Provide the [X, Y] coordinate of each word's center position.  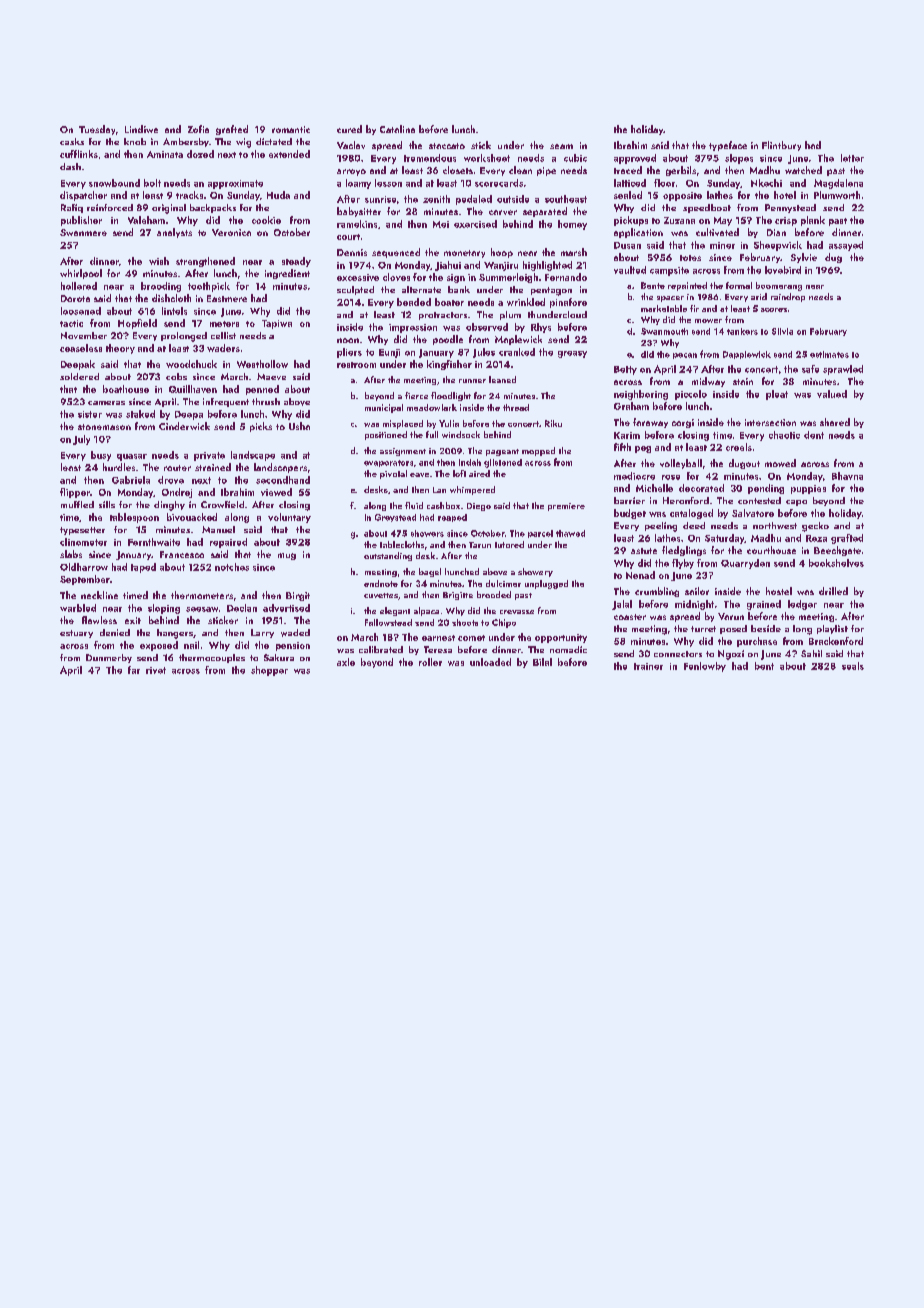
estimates [829, 354]
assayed [846, 246]
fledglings [684, 551]
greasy [572, 354]
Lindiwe [141, 129]
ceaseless [81, 348]
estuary [76, 634]
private [209, 456]
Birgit [298, 596]
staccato [447, 146]
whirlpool [81, 274]
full [432, 434]
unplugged [546, 584]
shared [835, 422]
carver [503, 212]
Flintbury [781, 146]
